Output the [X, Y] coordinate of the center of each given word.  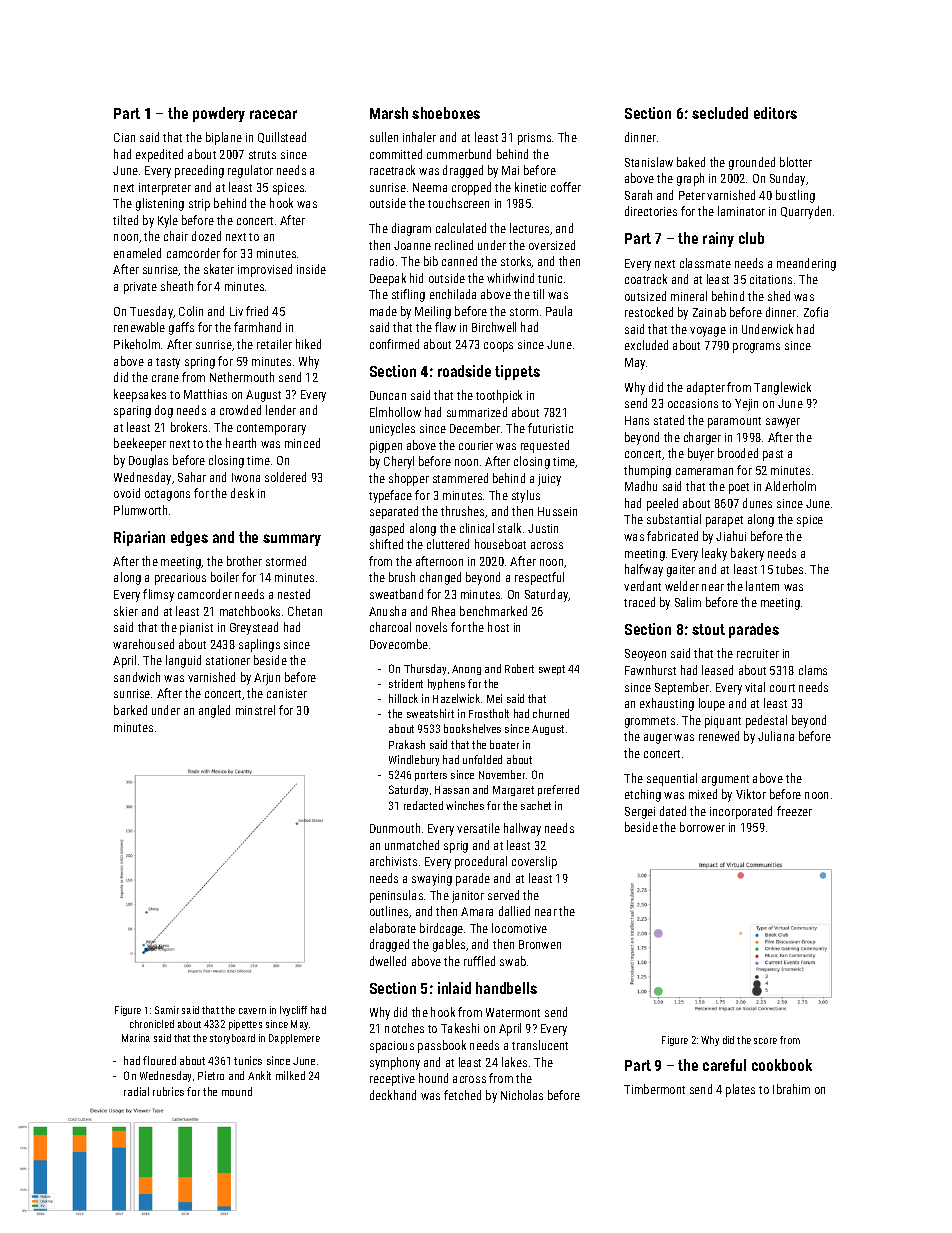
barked [130, 710]
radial [136, 1091]
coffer [566, 187]
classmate [705, 263]
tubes [789, 569]
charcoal [390, 627]
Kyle [168, 221]
